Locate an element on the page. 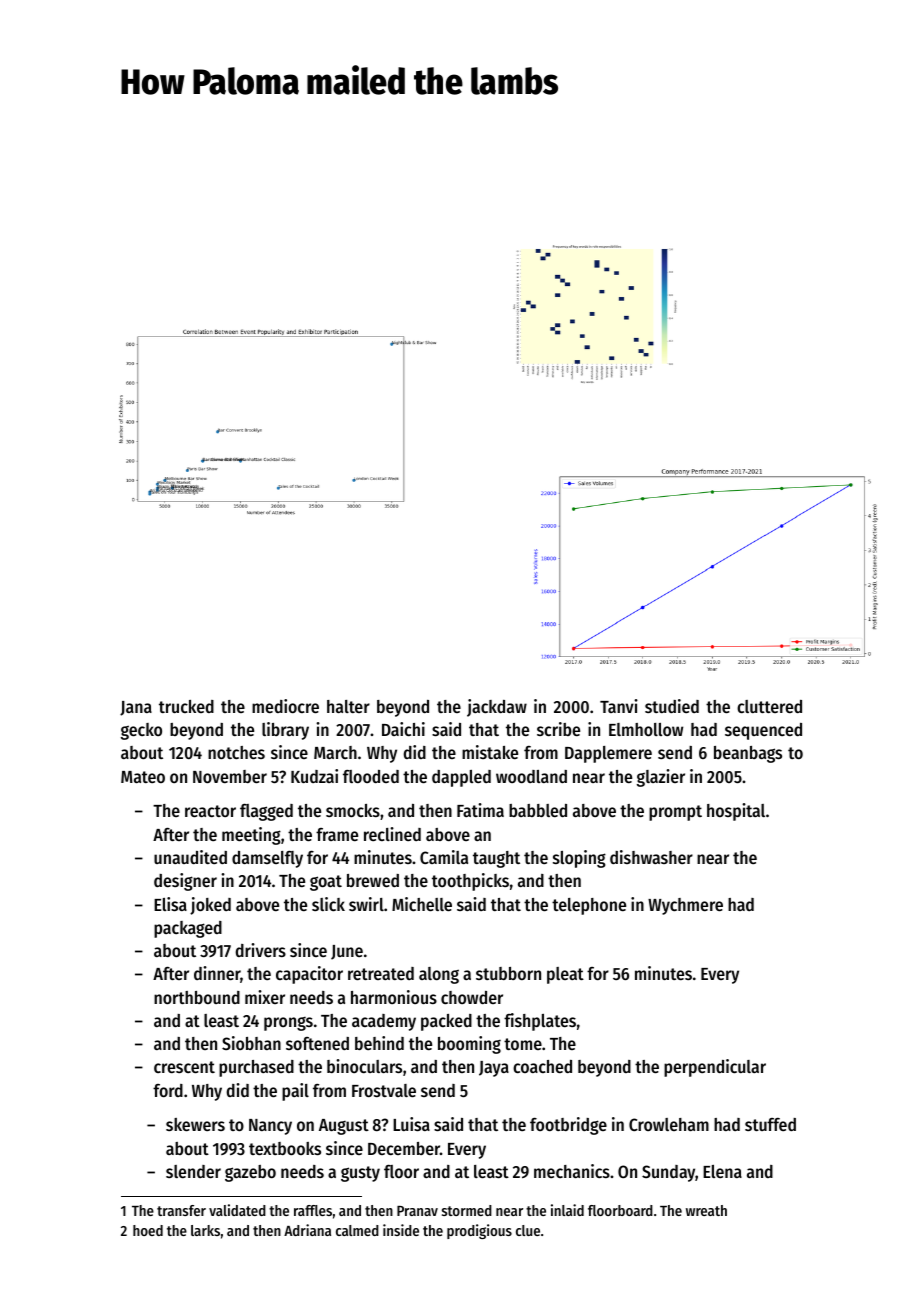 This page has height=1314, width=924. jackdaw is located at coordinates (497, 708).
